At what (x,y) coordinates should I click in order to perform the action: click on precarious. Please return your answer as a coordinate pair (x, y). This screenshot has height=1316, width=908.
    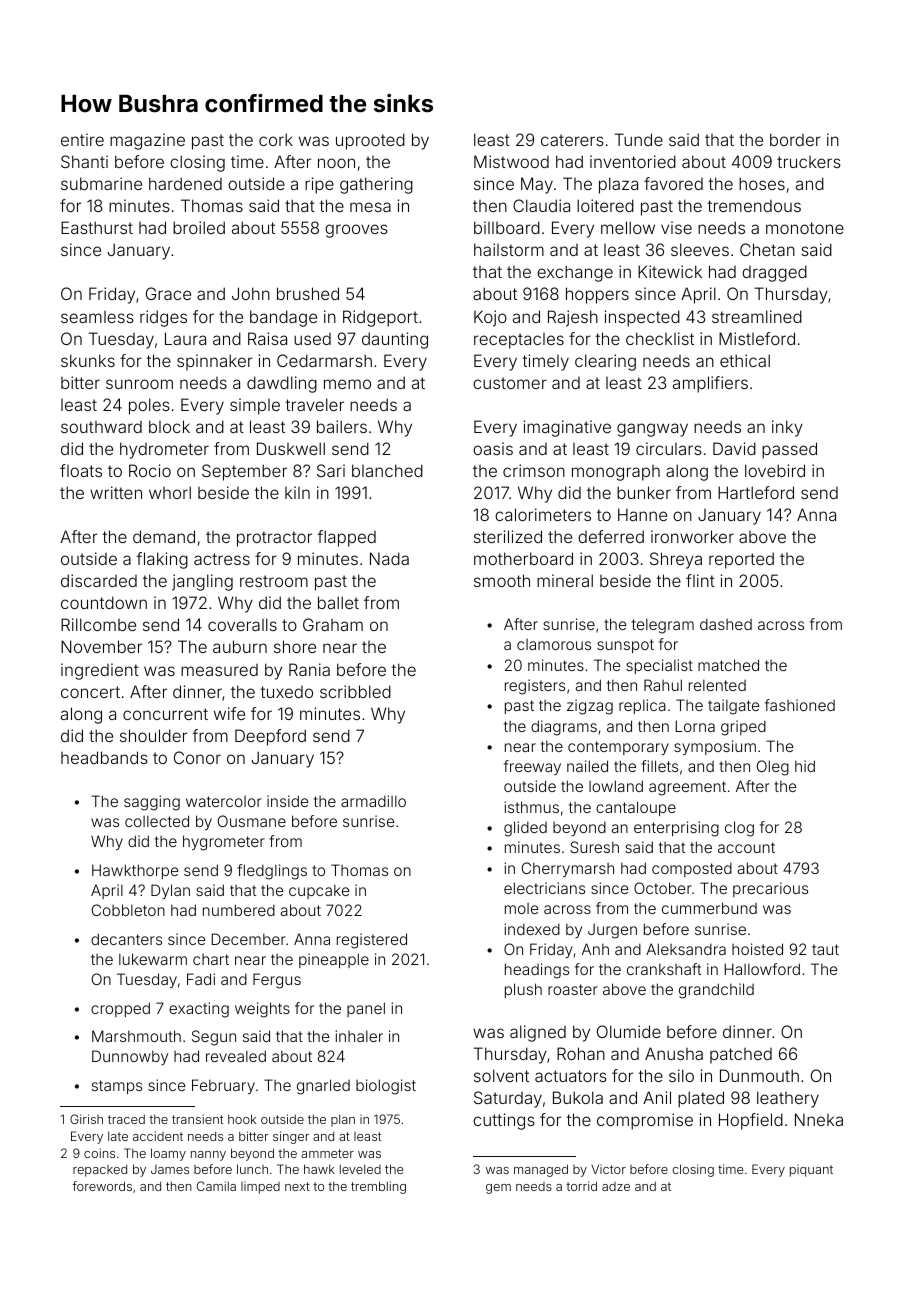
    Looking at the image, I should click on (770, 889).
